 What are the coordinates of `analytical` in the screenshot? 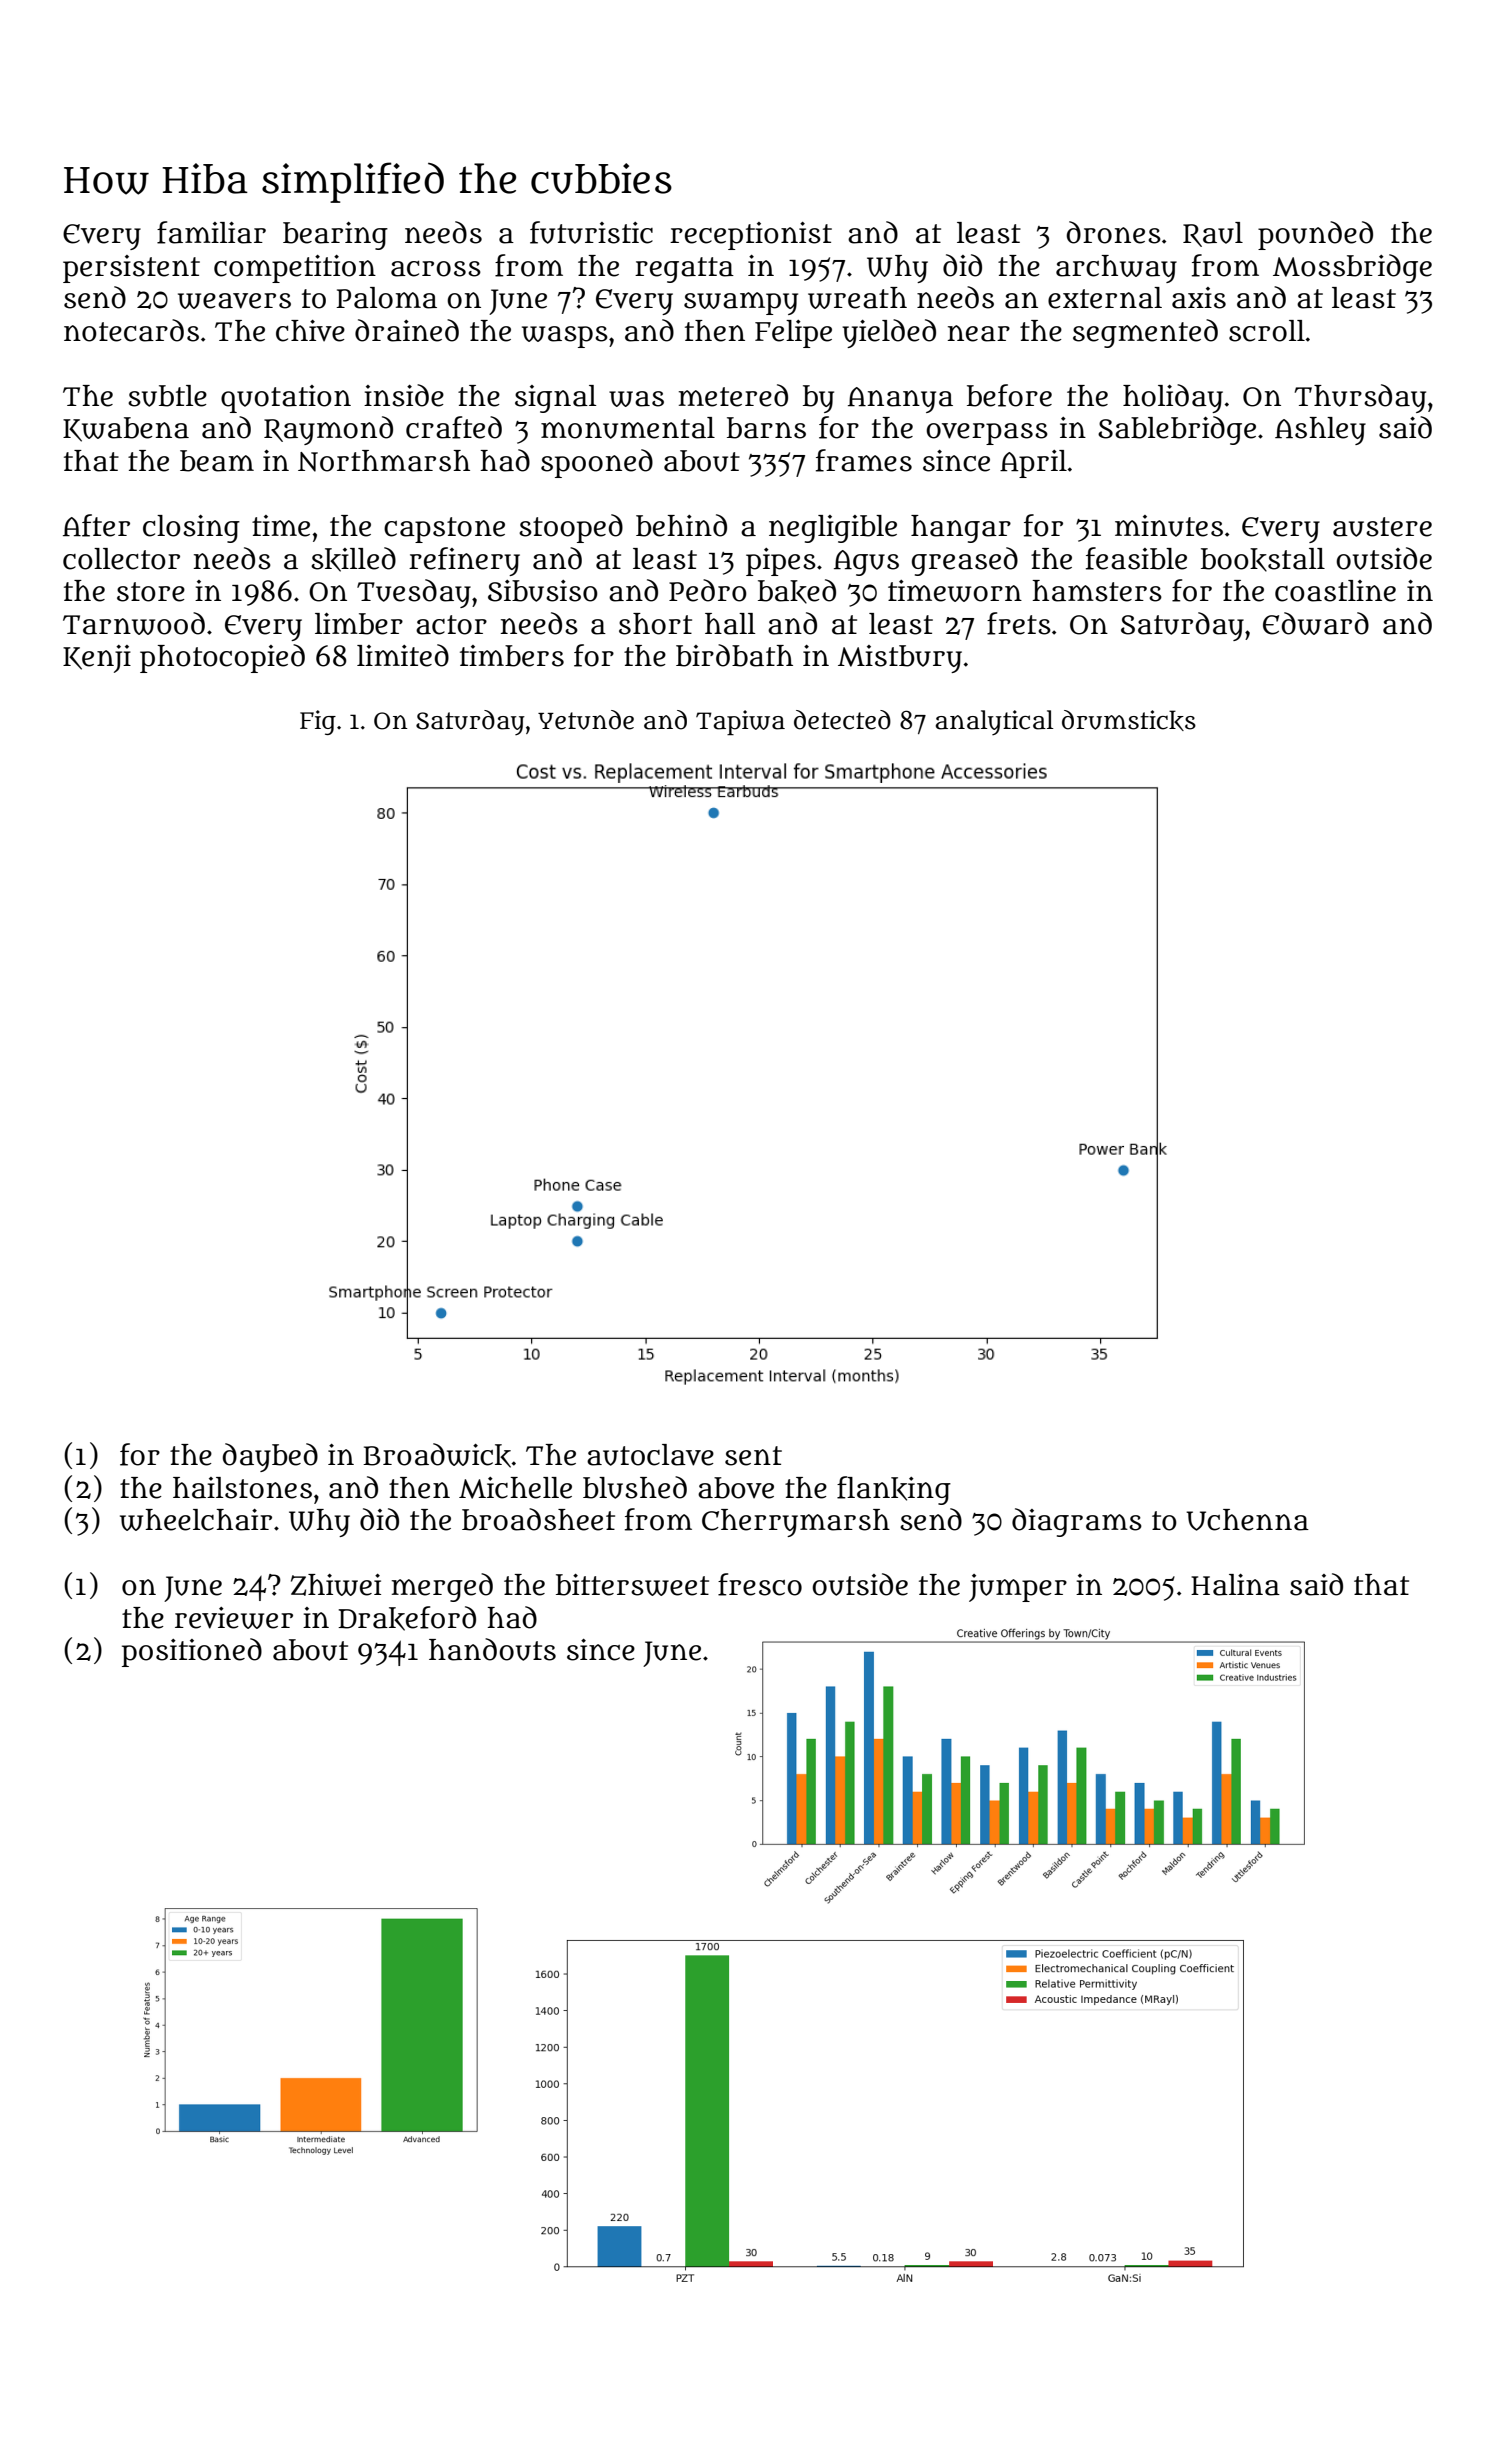 It's located at (994, 722).
